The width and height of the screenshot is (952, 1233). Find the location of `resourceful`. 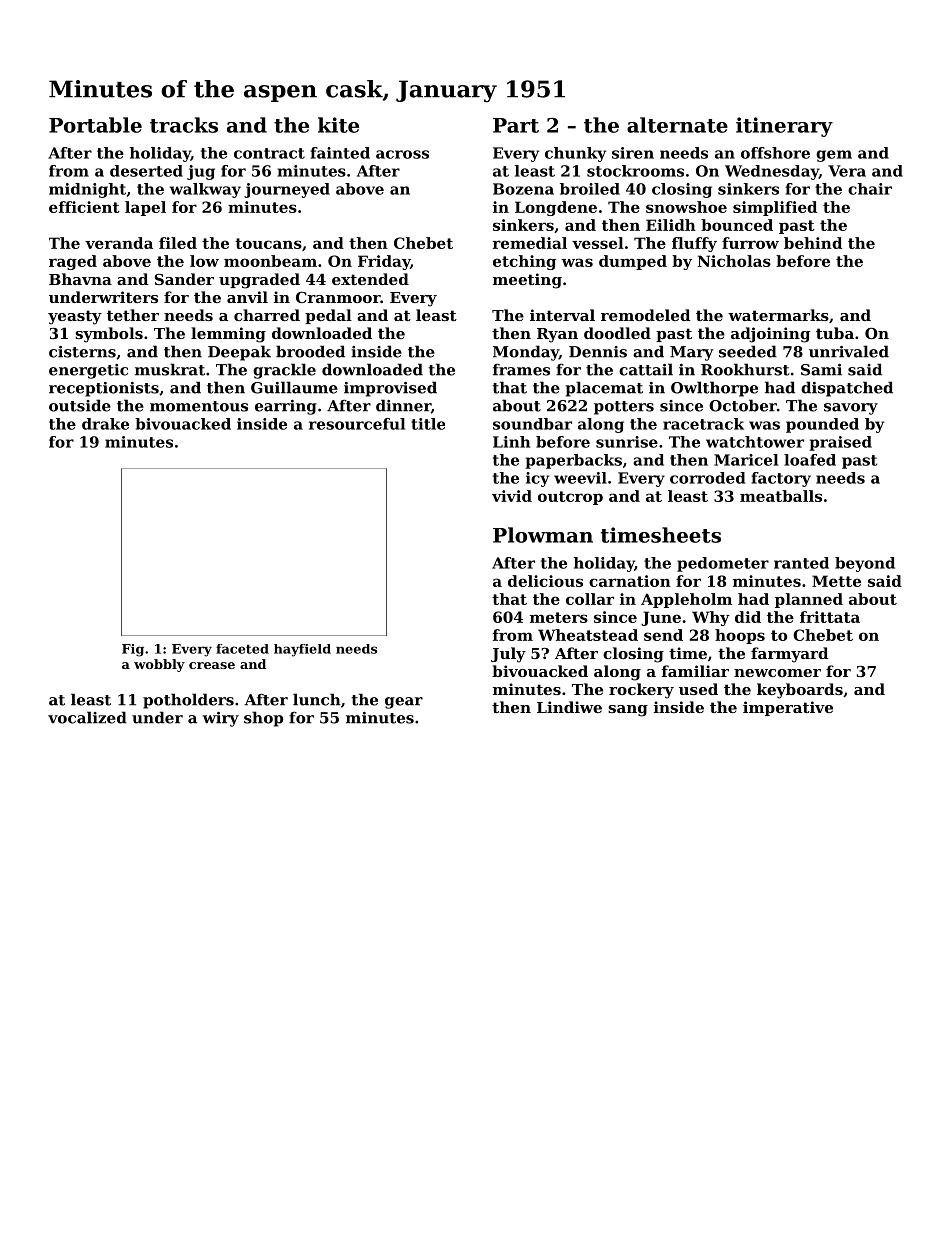

resourceful is located at coordinates (357, 424).
